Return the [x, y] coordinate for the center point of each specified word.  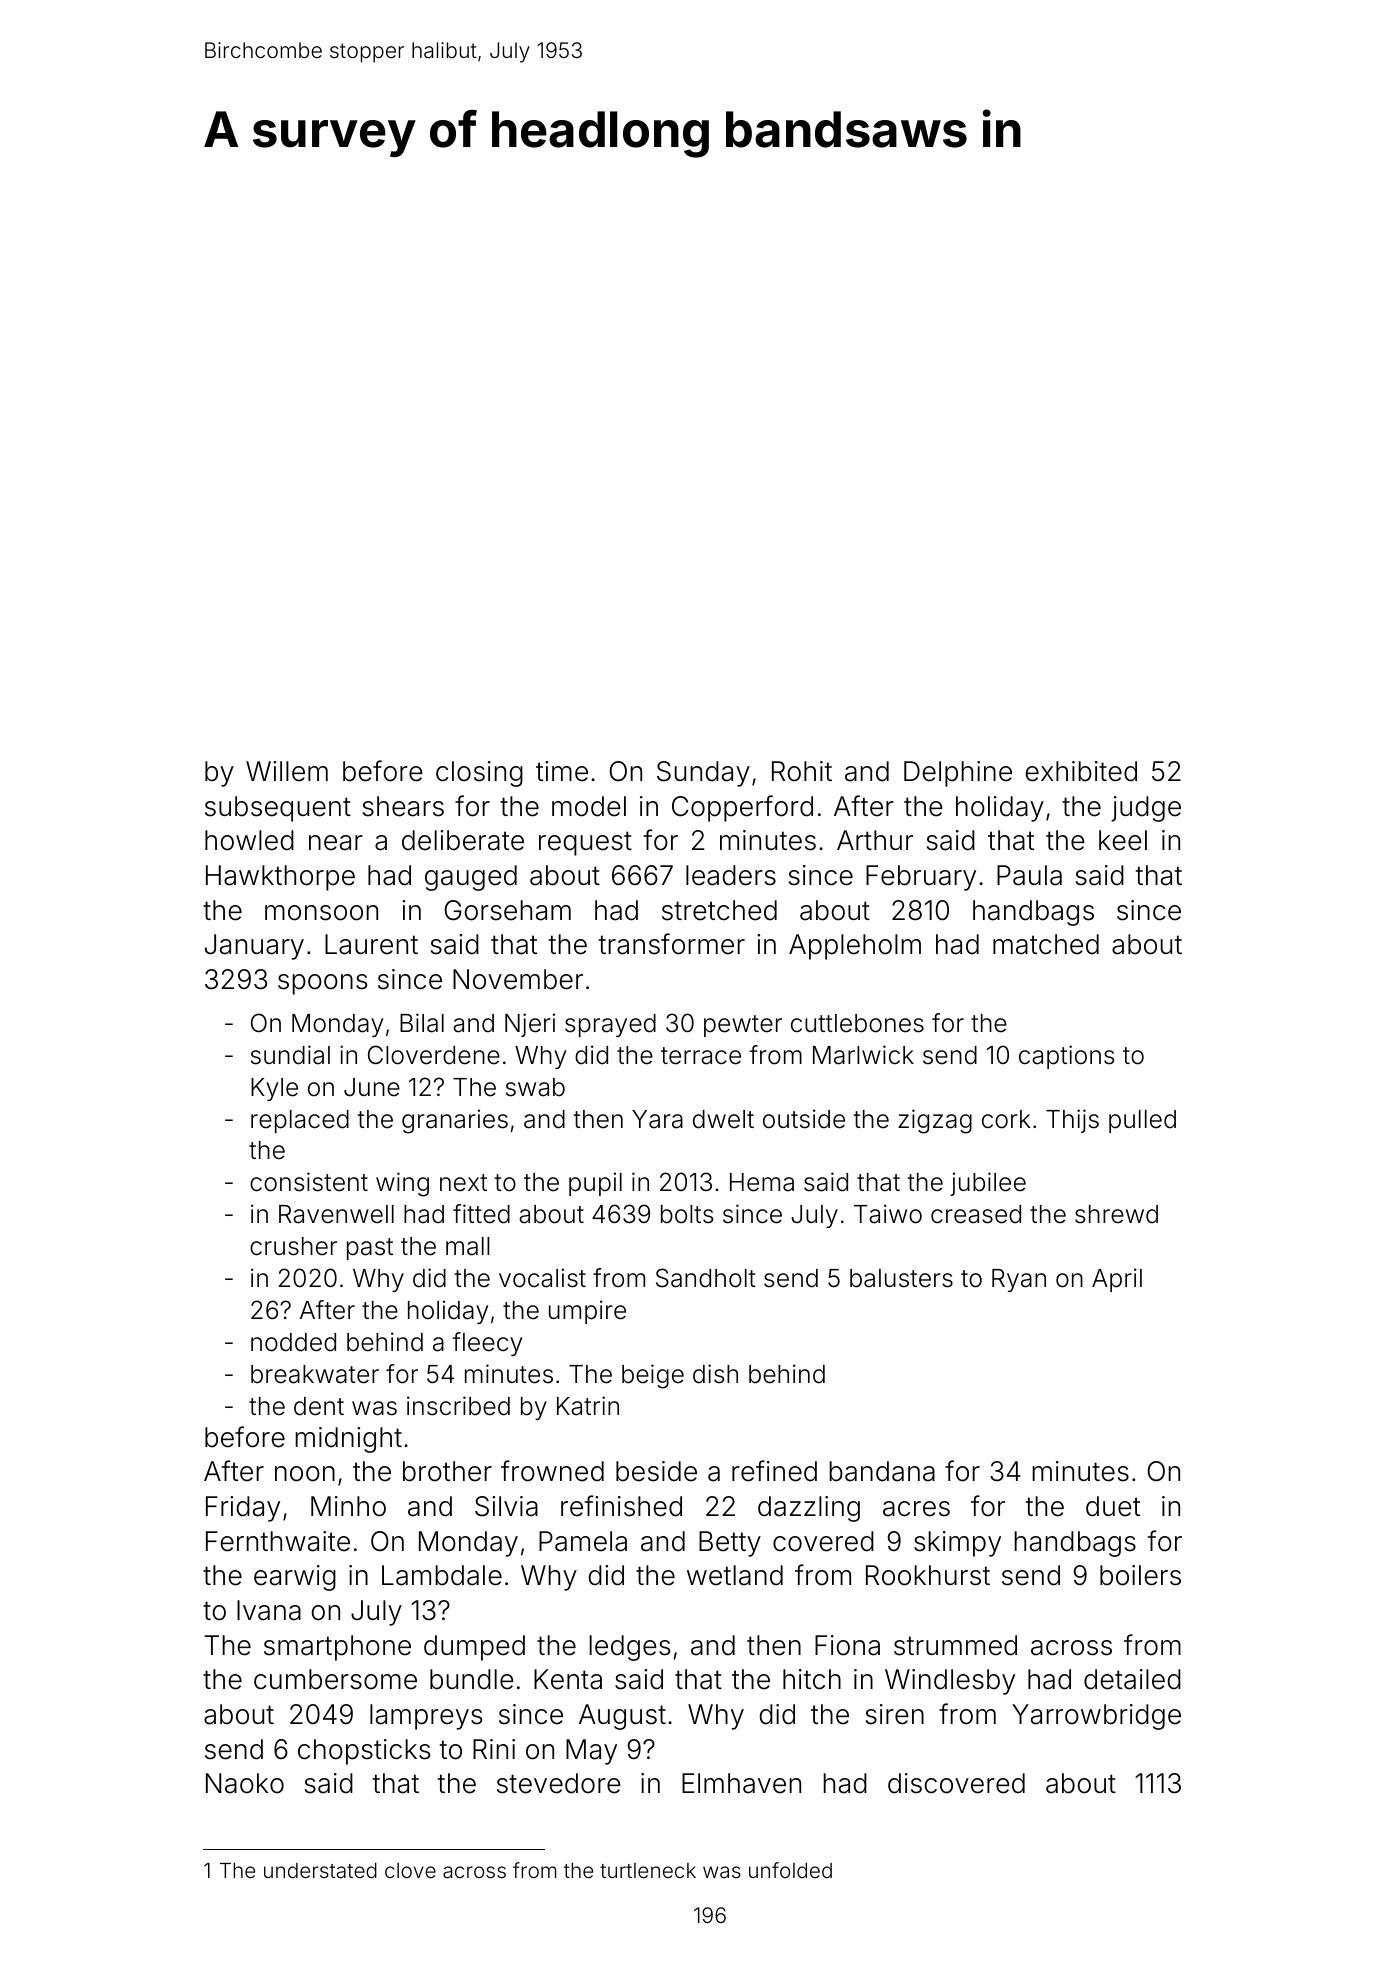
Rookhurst [928, 1575]
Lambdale [442, 1575]
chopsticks [364, 1752]
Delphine [958, 774]
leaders [731, 875]
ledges [629, 1648]
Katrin [588, 1406]
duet [1113, 1506]
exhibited [1081, 771]
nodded [293, 1342]
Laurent [371, 944]
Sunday [703, 774]
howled [249, 840]
